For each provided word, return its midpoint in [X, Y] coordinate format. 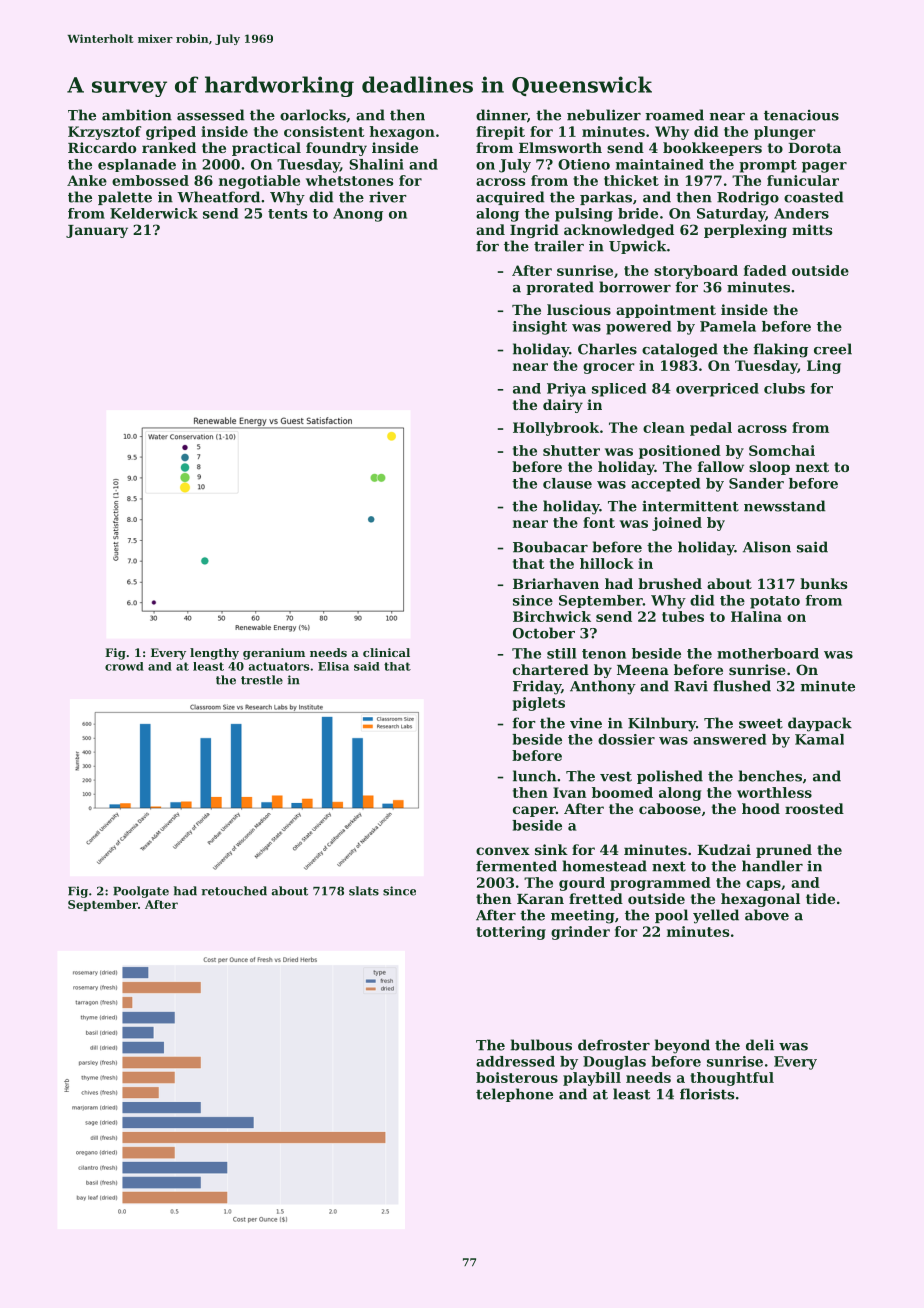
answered [729, 739]
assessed [211, 115]
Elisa [333, 666]
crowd [124, 666]
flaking [780, 350]
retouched [234, 891]
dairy [563, 406]
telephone [514, 1095]
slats [364, 891]
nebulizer [604, 115]
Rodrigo [748, 198]
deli [760, 1045]
